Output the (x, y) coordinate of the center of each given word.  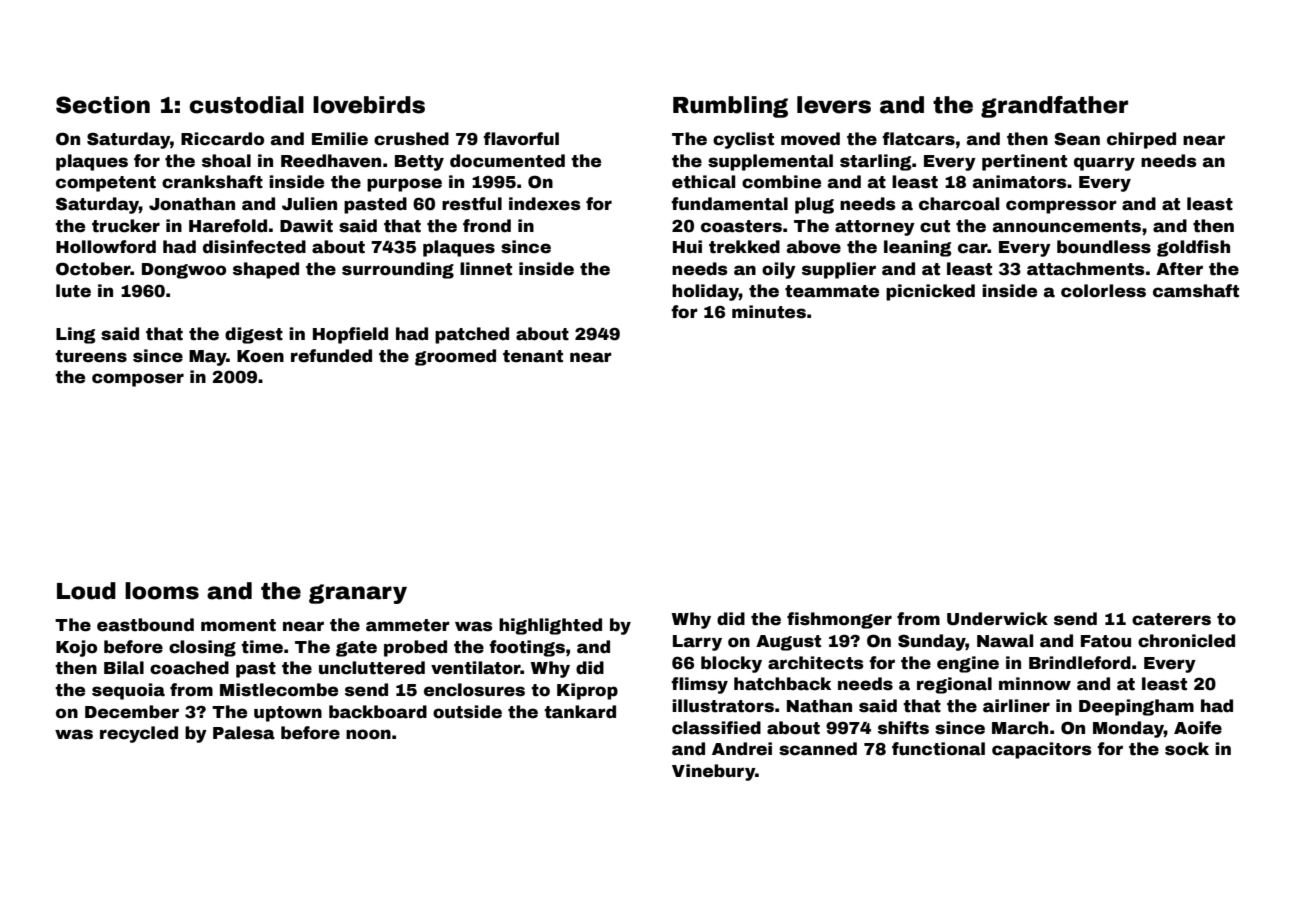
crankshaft (212, 182)
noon (368, 734)
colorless (1103, 291)
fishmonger (839, 620)
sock (1187, 749)
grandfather (1054, 107)
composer (138, 380)
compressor (1061, 207)
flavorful (521, 139)
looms (162, 591)
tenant (533, 356)
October (93, 269)
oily (779, 270)
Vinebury (713, 772)
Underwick (997, 619)
